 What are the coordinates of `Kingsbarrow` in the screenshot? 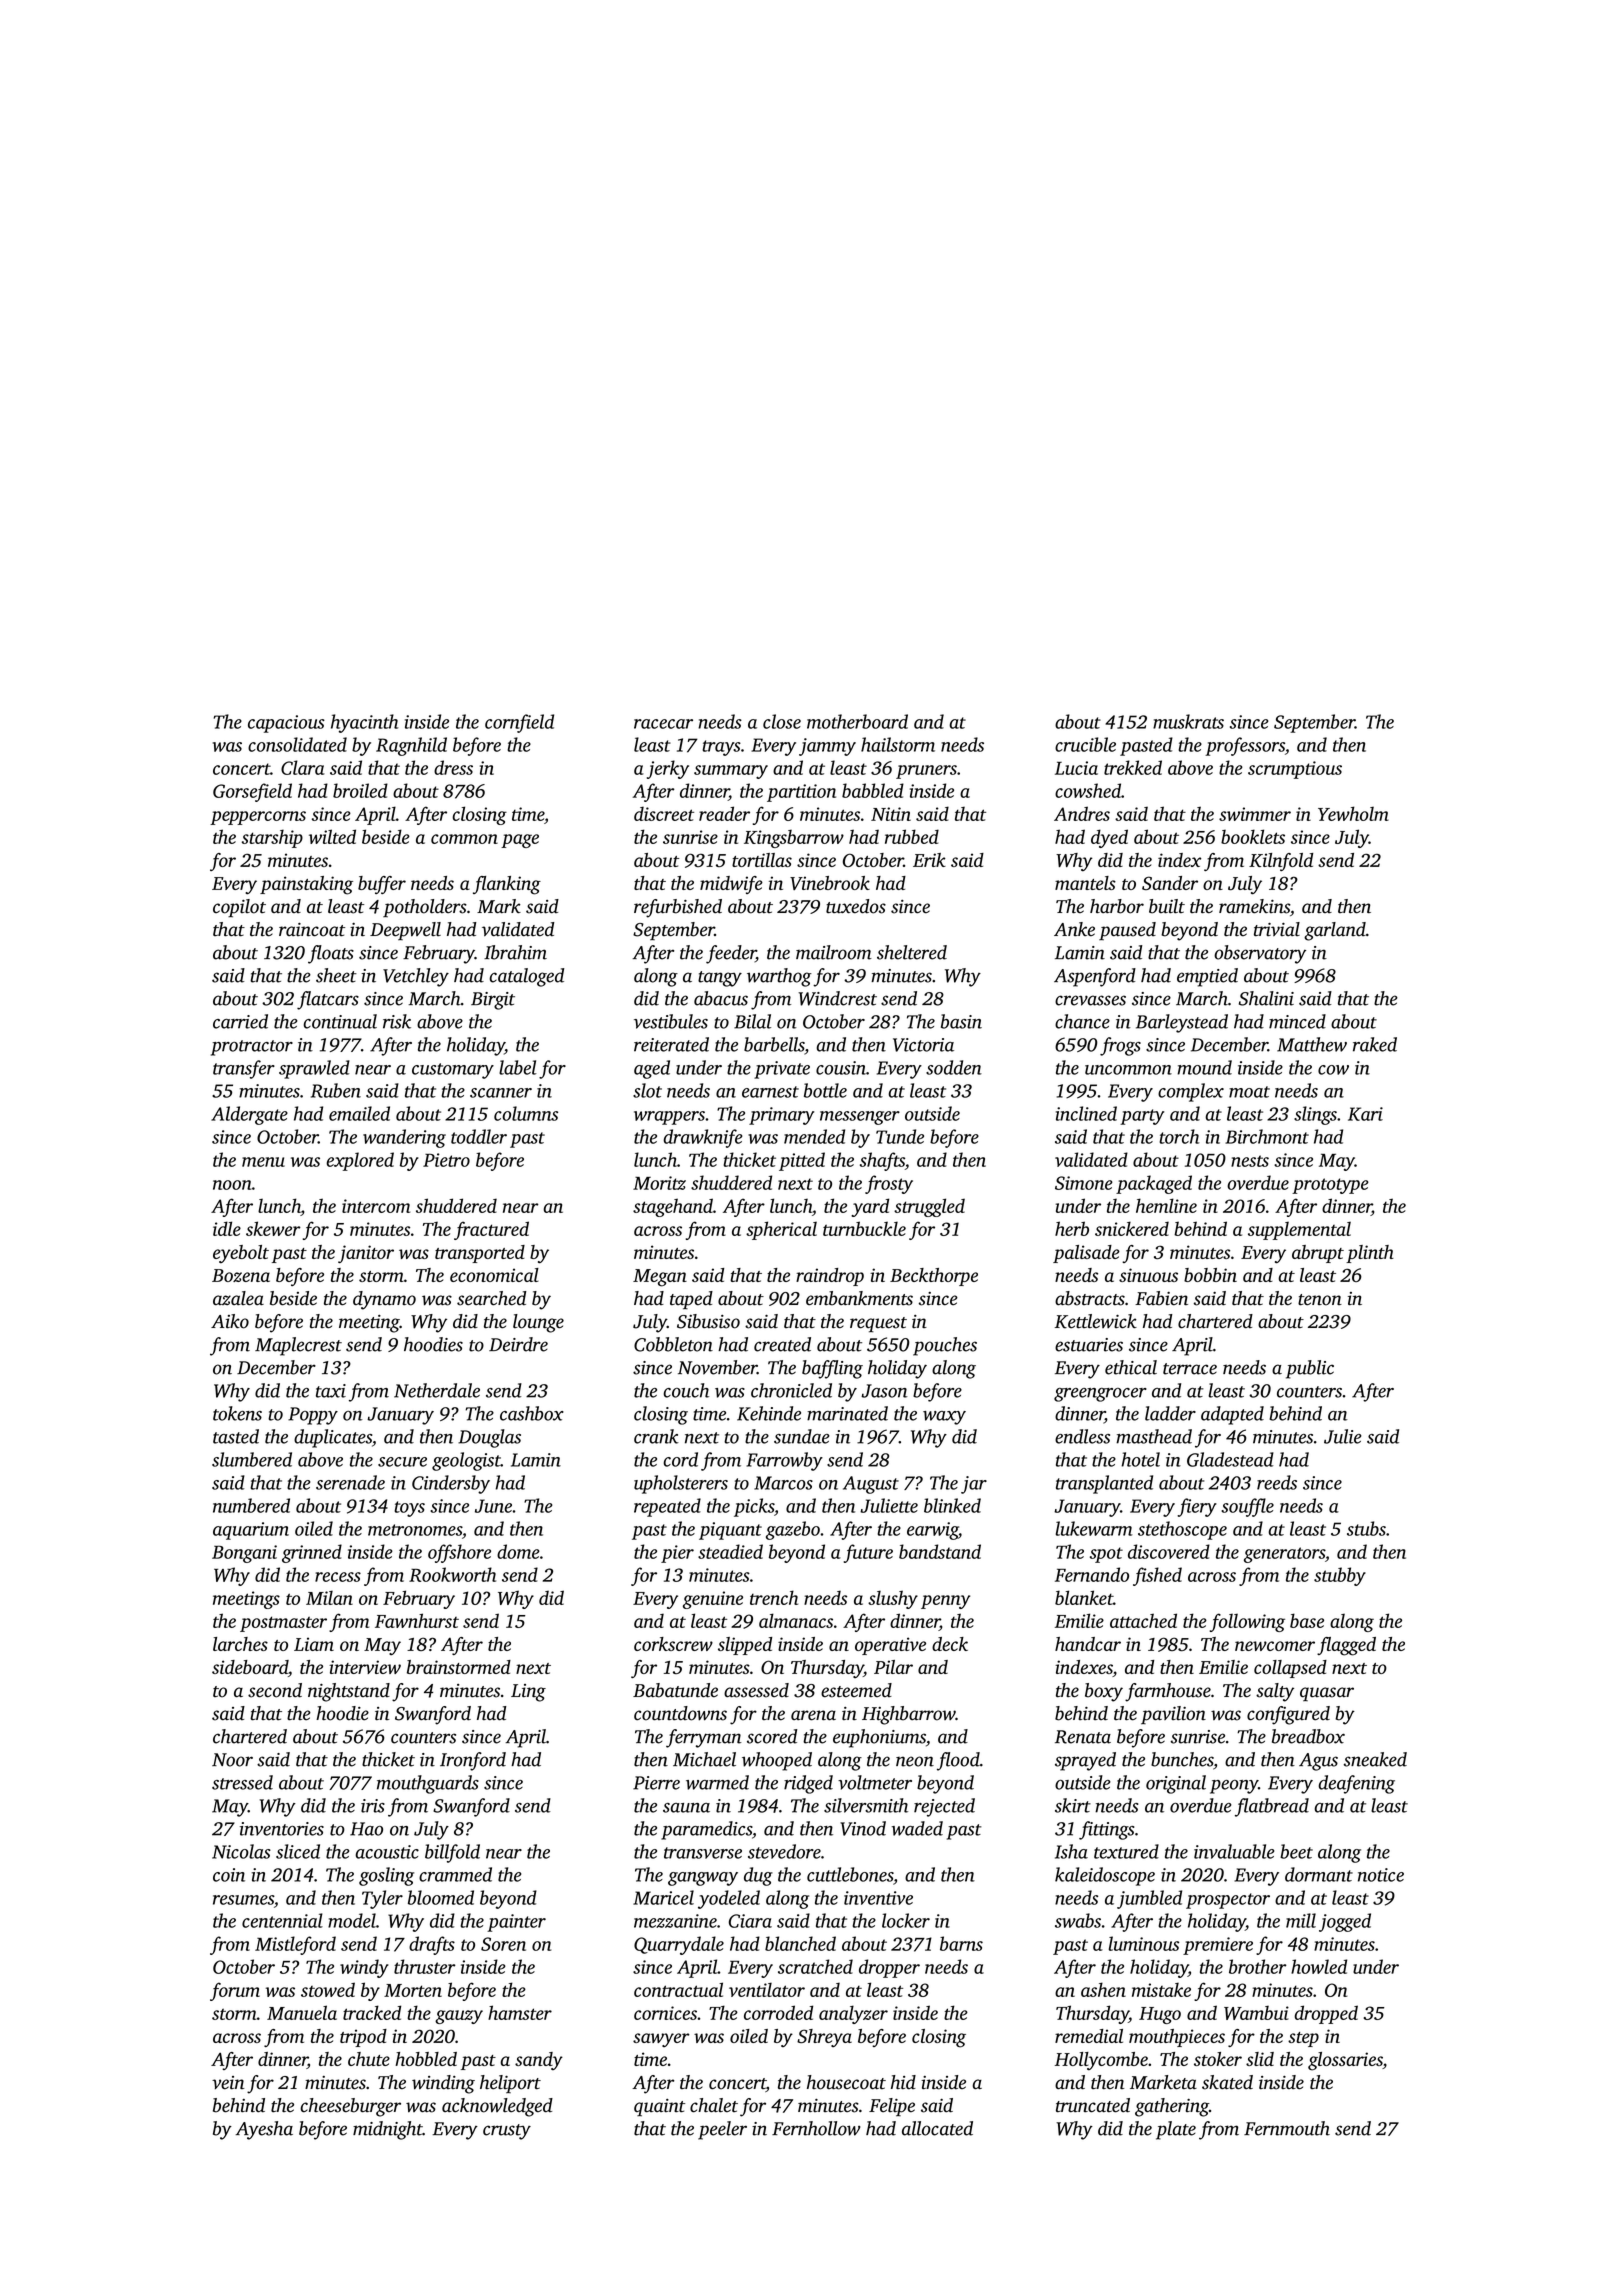 It's located at (794, 839).
